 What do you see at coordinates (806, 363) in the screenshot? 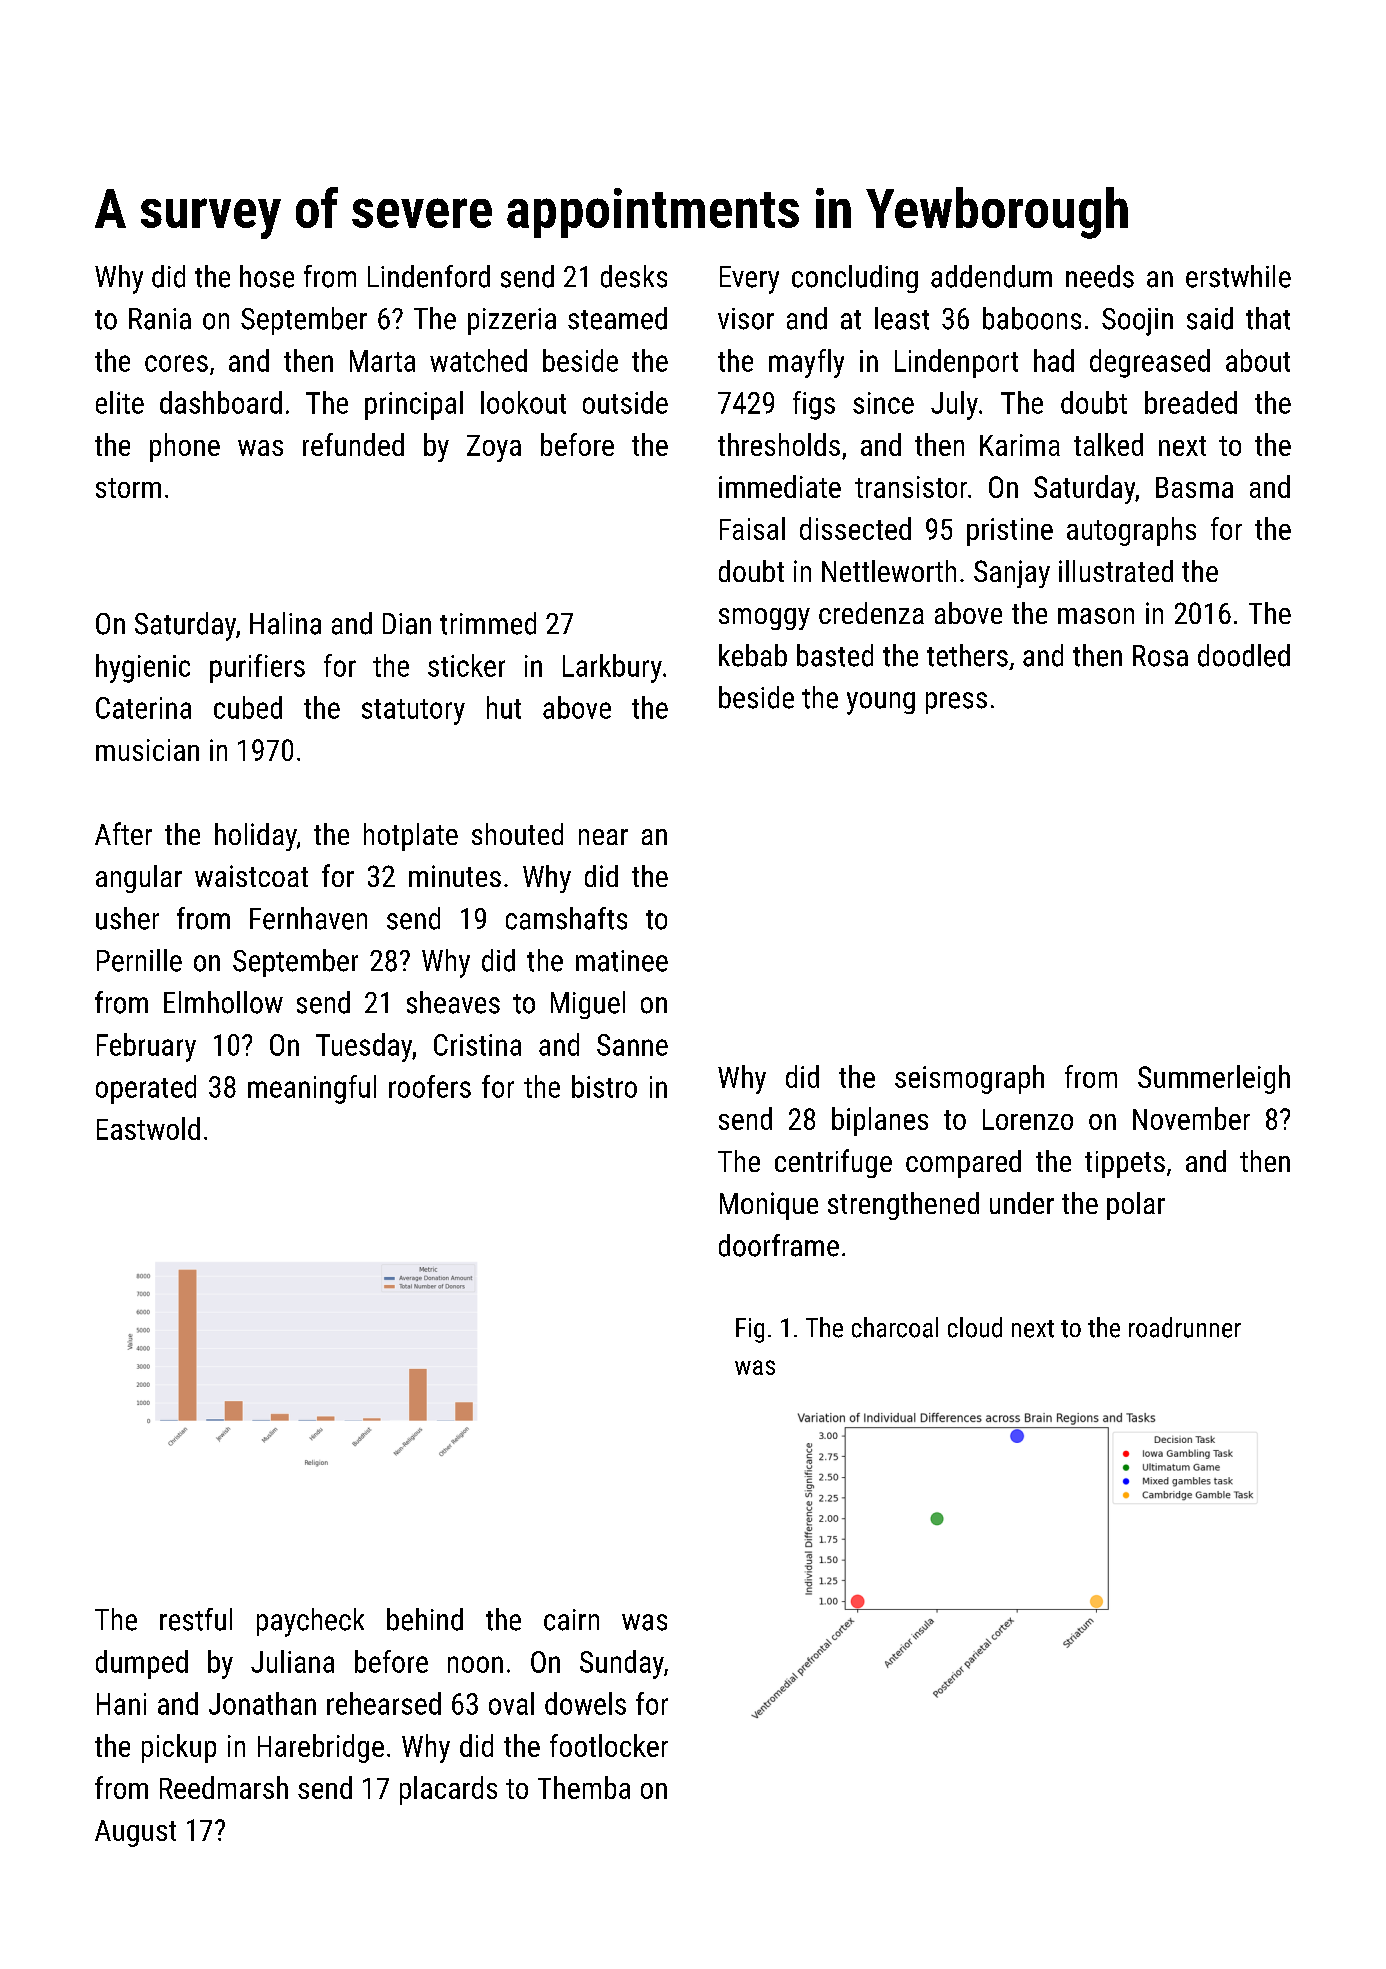
I see `mayfly` at bounding box center [806, 363].
